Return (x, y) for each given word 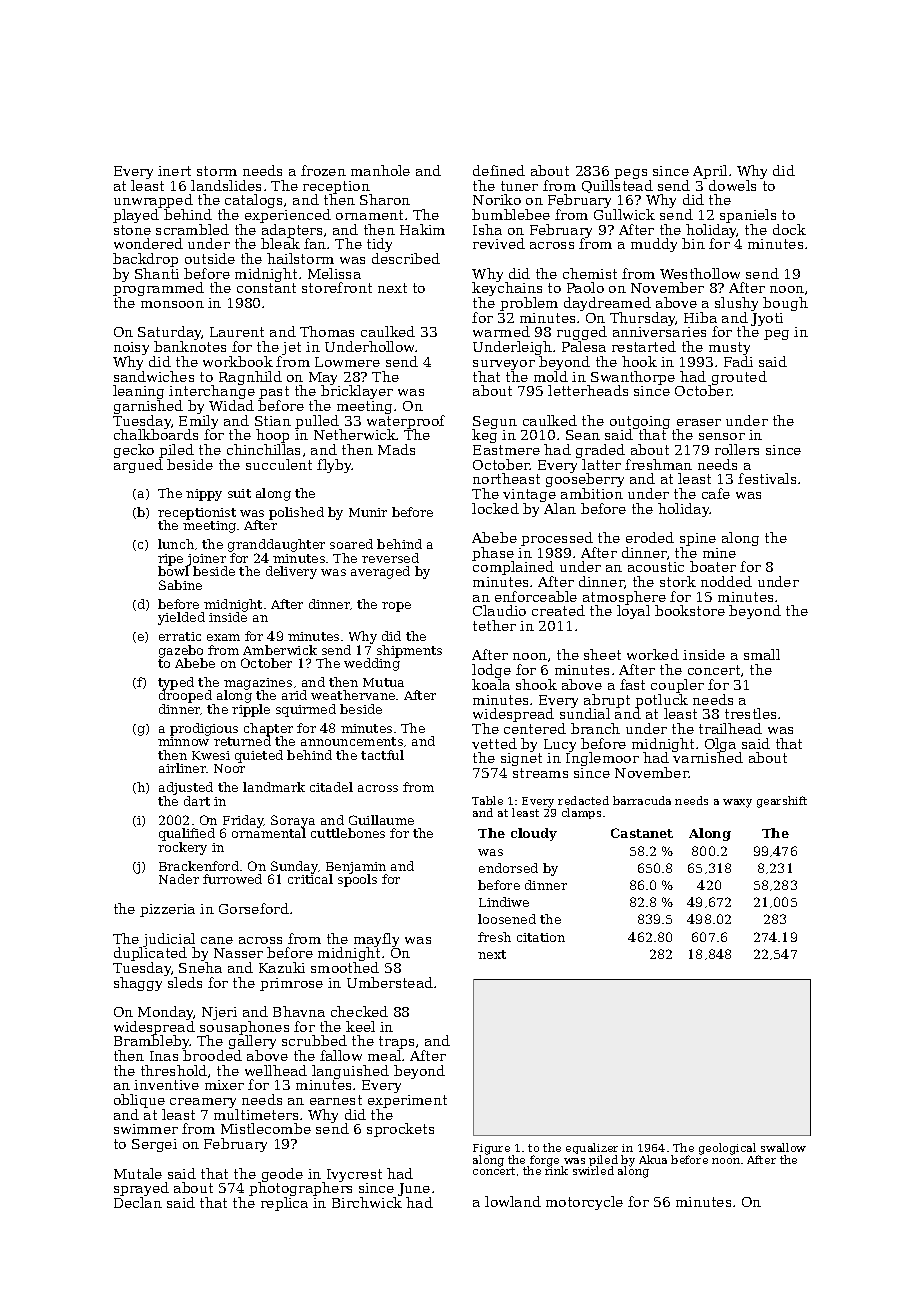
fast (632, 684)
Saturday (170, 334)
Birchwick (367, 1202)
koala (491, 684)
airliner (182, 768)
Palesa (584, 347)
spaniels (748, 216)
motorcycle (584, 1203)
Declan (138, 1202)
